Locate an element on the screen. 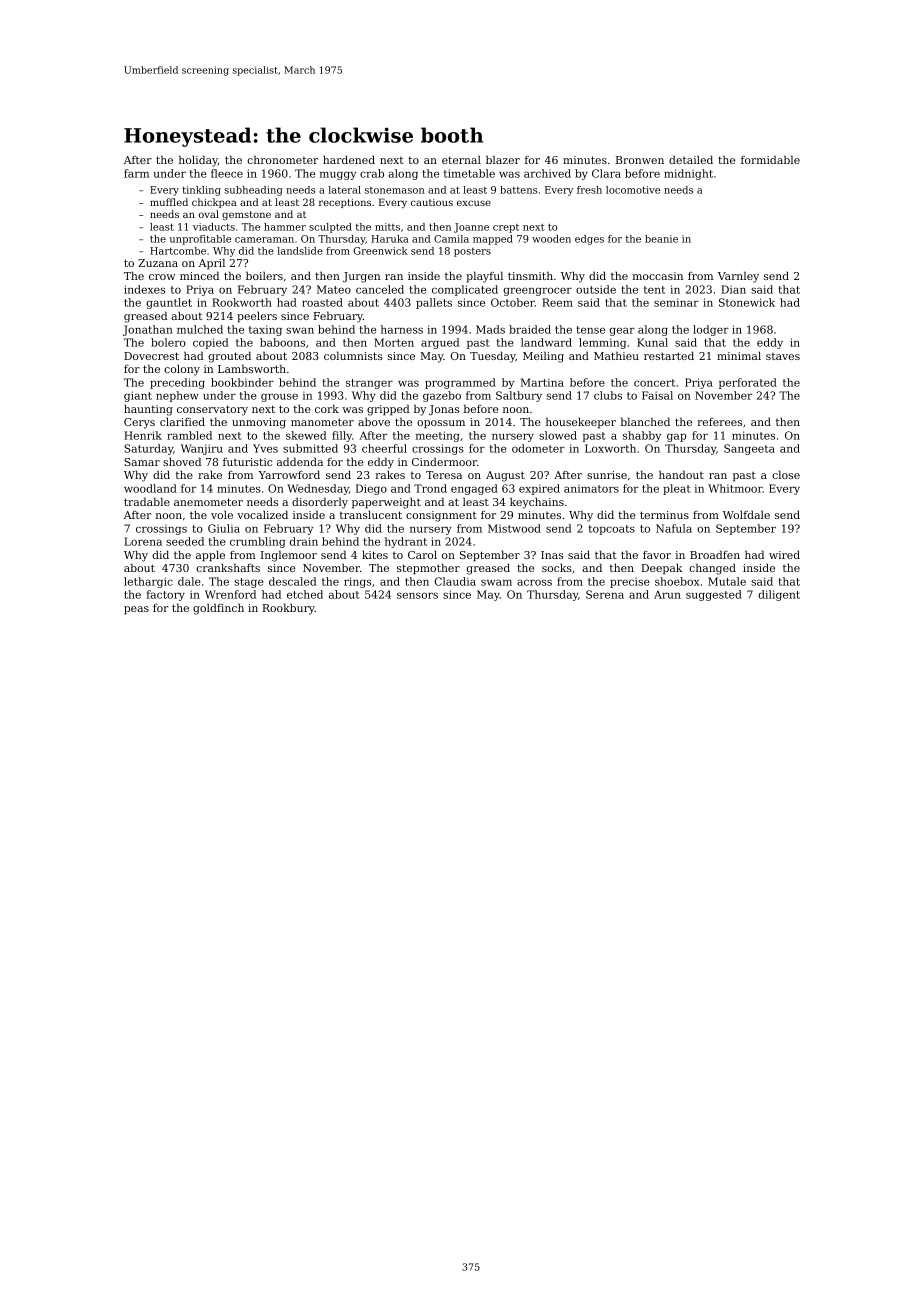 This screenshot has width=924, height=1308. Tuesday is located at coordinates (493, 357).
